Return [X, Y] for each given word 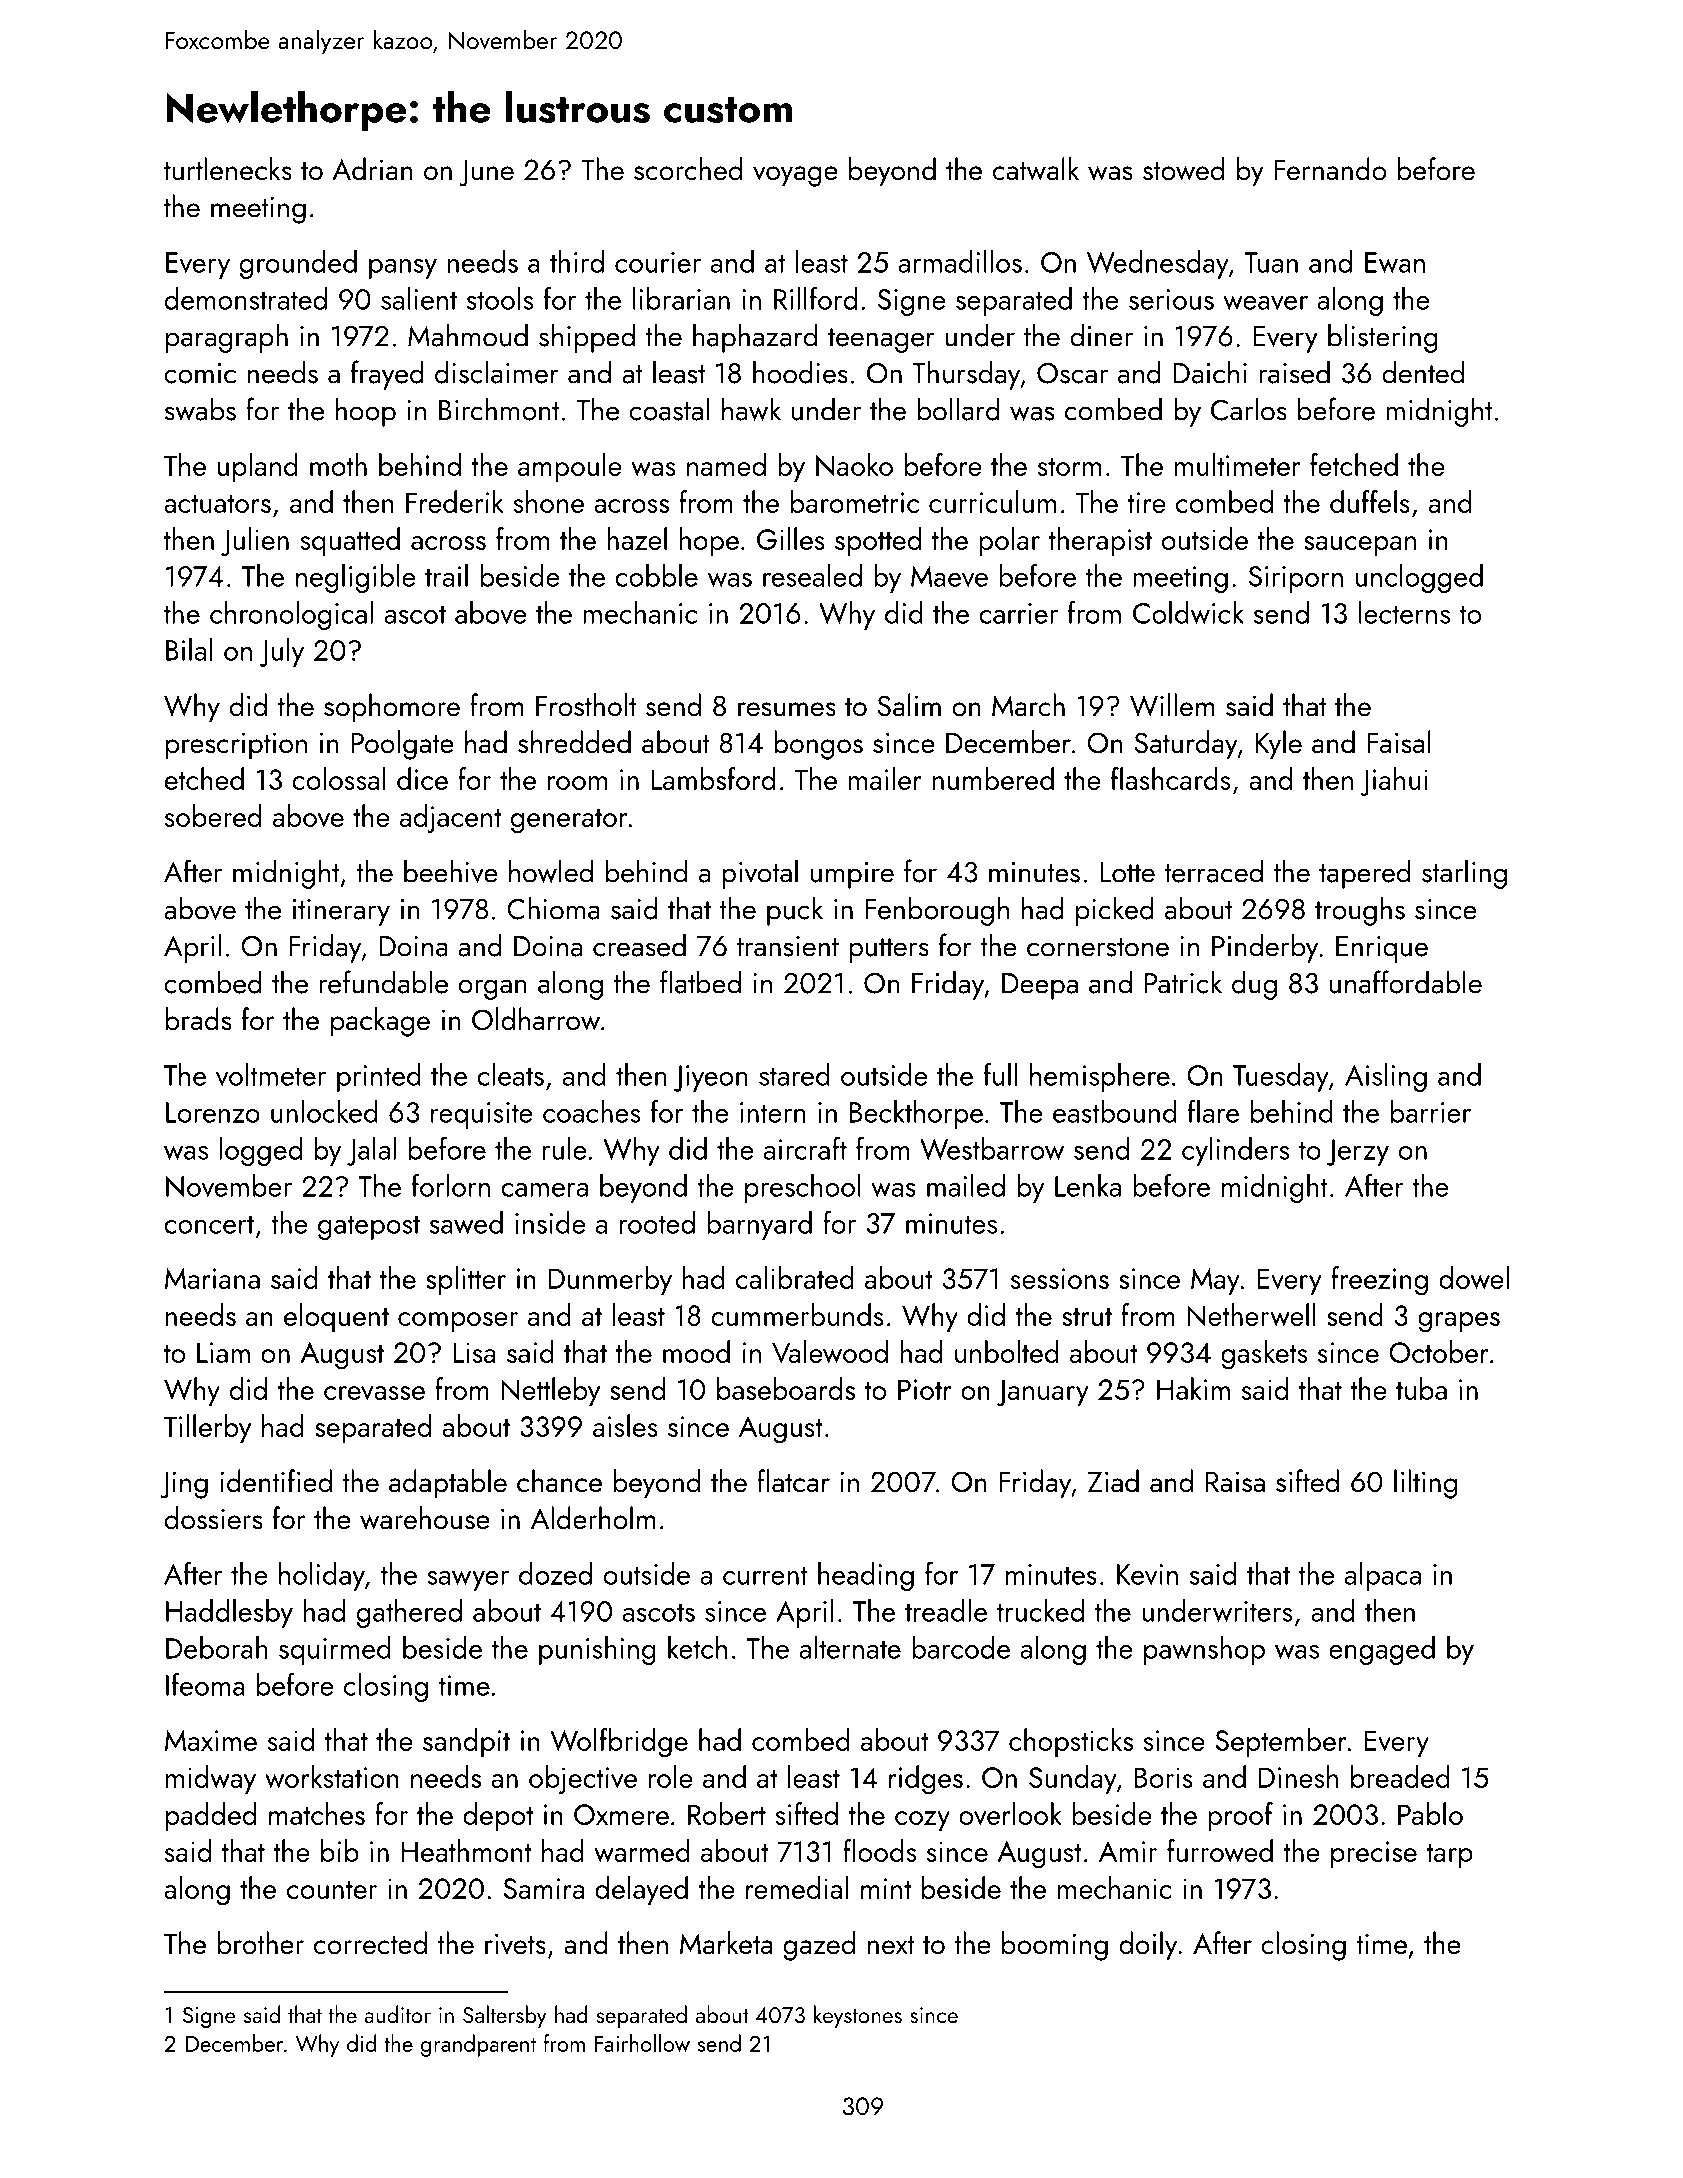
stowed [1183, 169]
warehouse [425, 1518]
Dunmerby [610, 1280]
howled [551, 871]
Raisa [1235, 1482]
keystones [858, 2016]
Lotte [1127, 872]
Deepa [1040, 986]
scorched [688, 169]
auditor [397, 2014]
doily [1148, 1946]
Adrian [372, 169]
